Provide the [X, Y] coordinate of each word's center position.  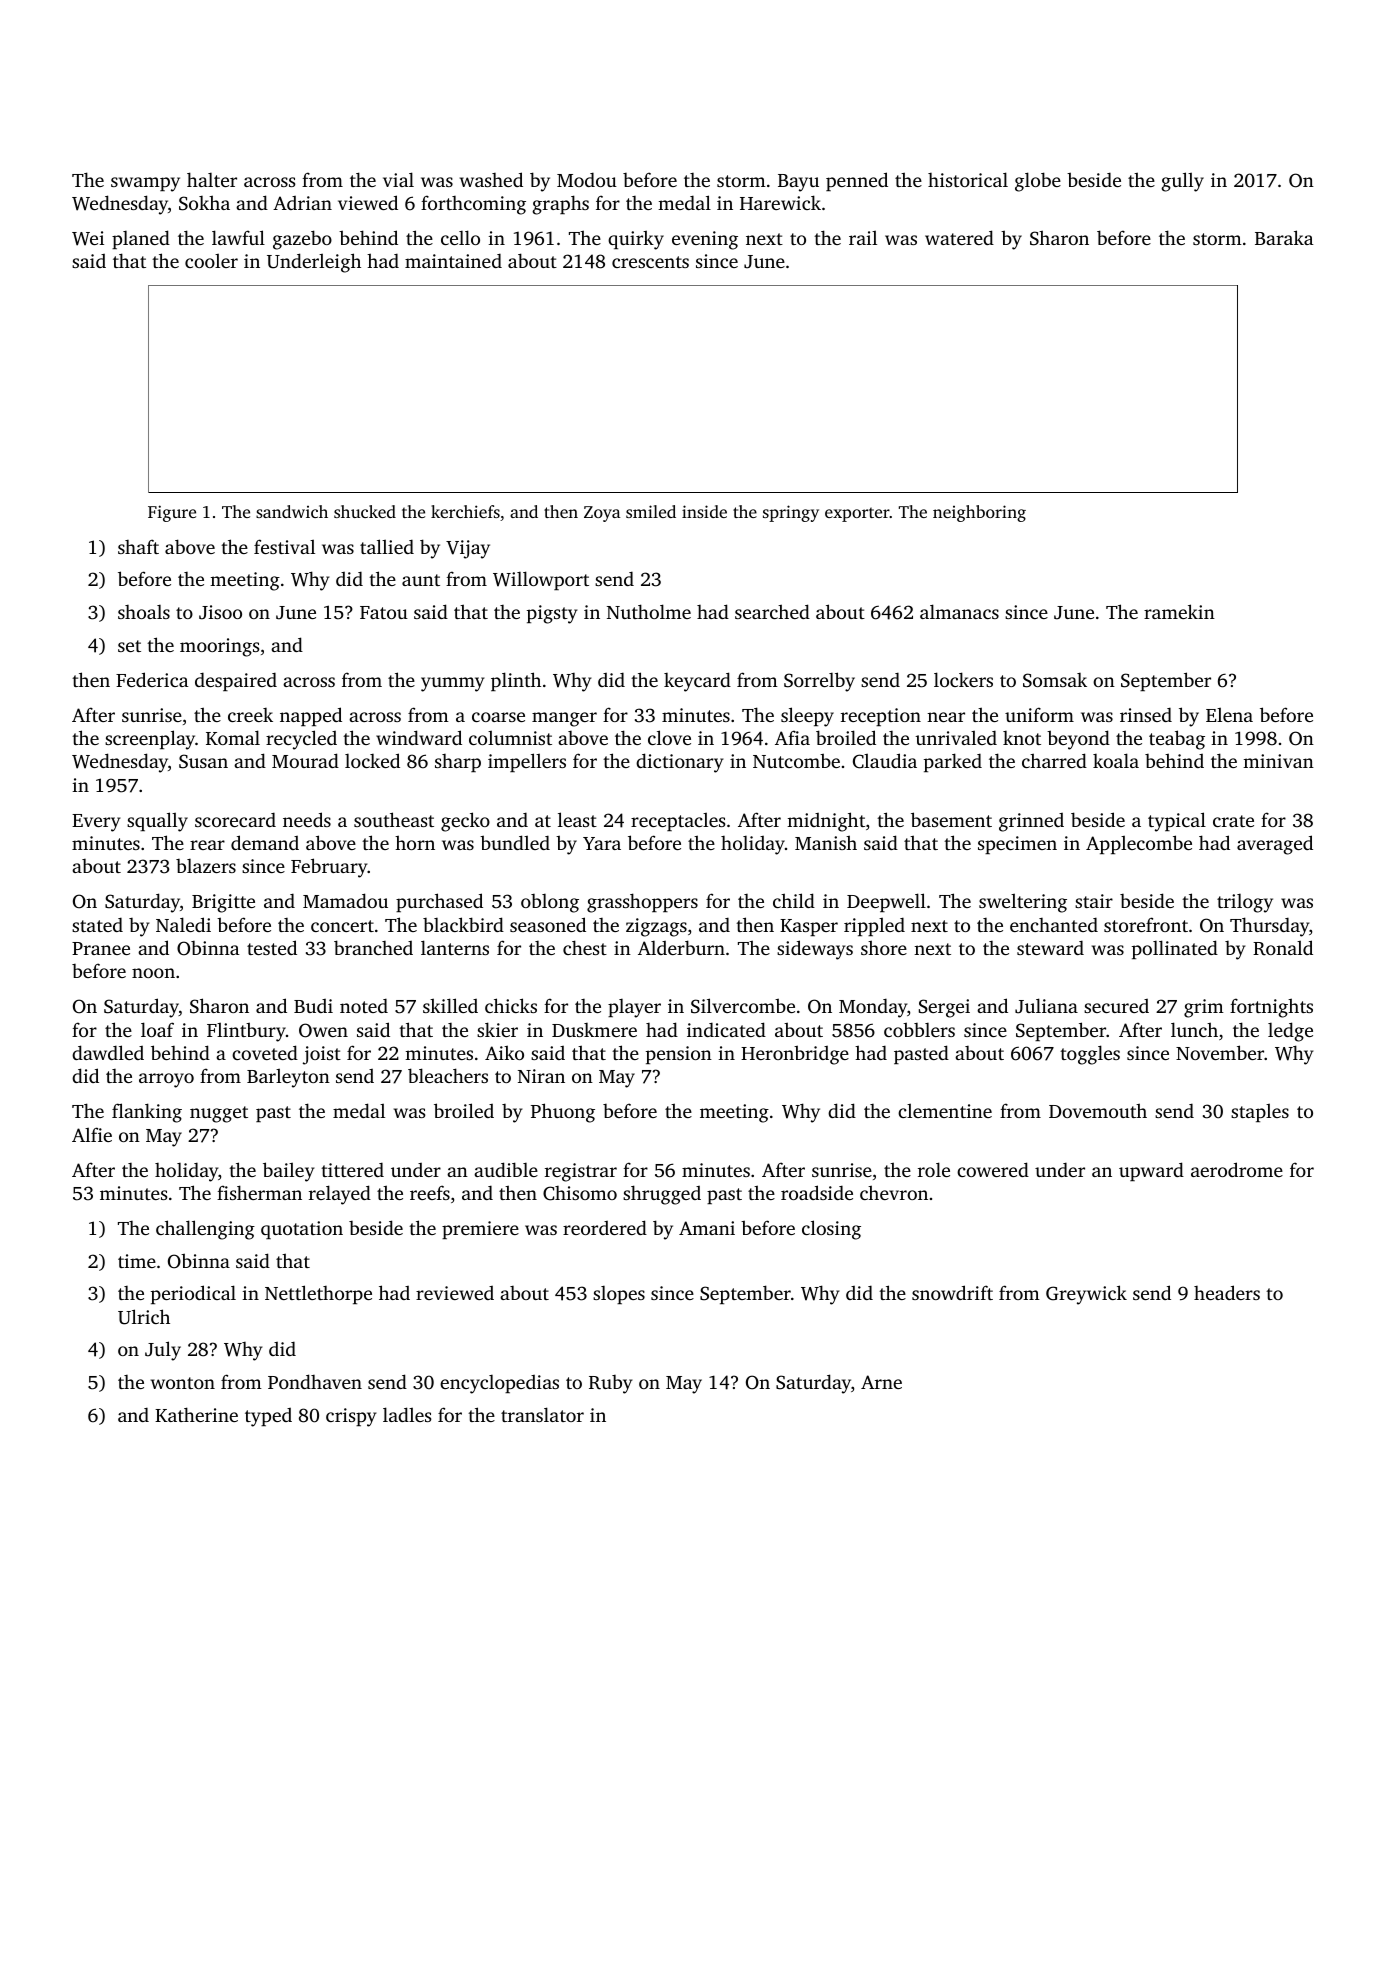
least [577, 819]
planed [141, 239]
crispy [351, 1417]
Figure [172, 513]
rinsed [1146, 714]
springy [791, 513]
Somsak [1055, 680]
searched [772, 611]
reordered [605, 1227]
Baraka [1284, 237]
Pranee [101, 948]
